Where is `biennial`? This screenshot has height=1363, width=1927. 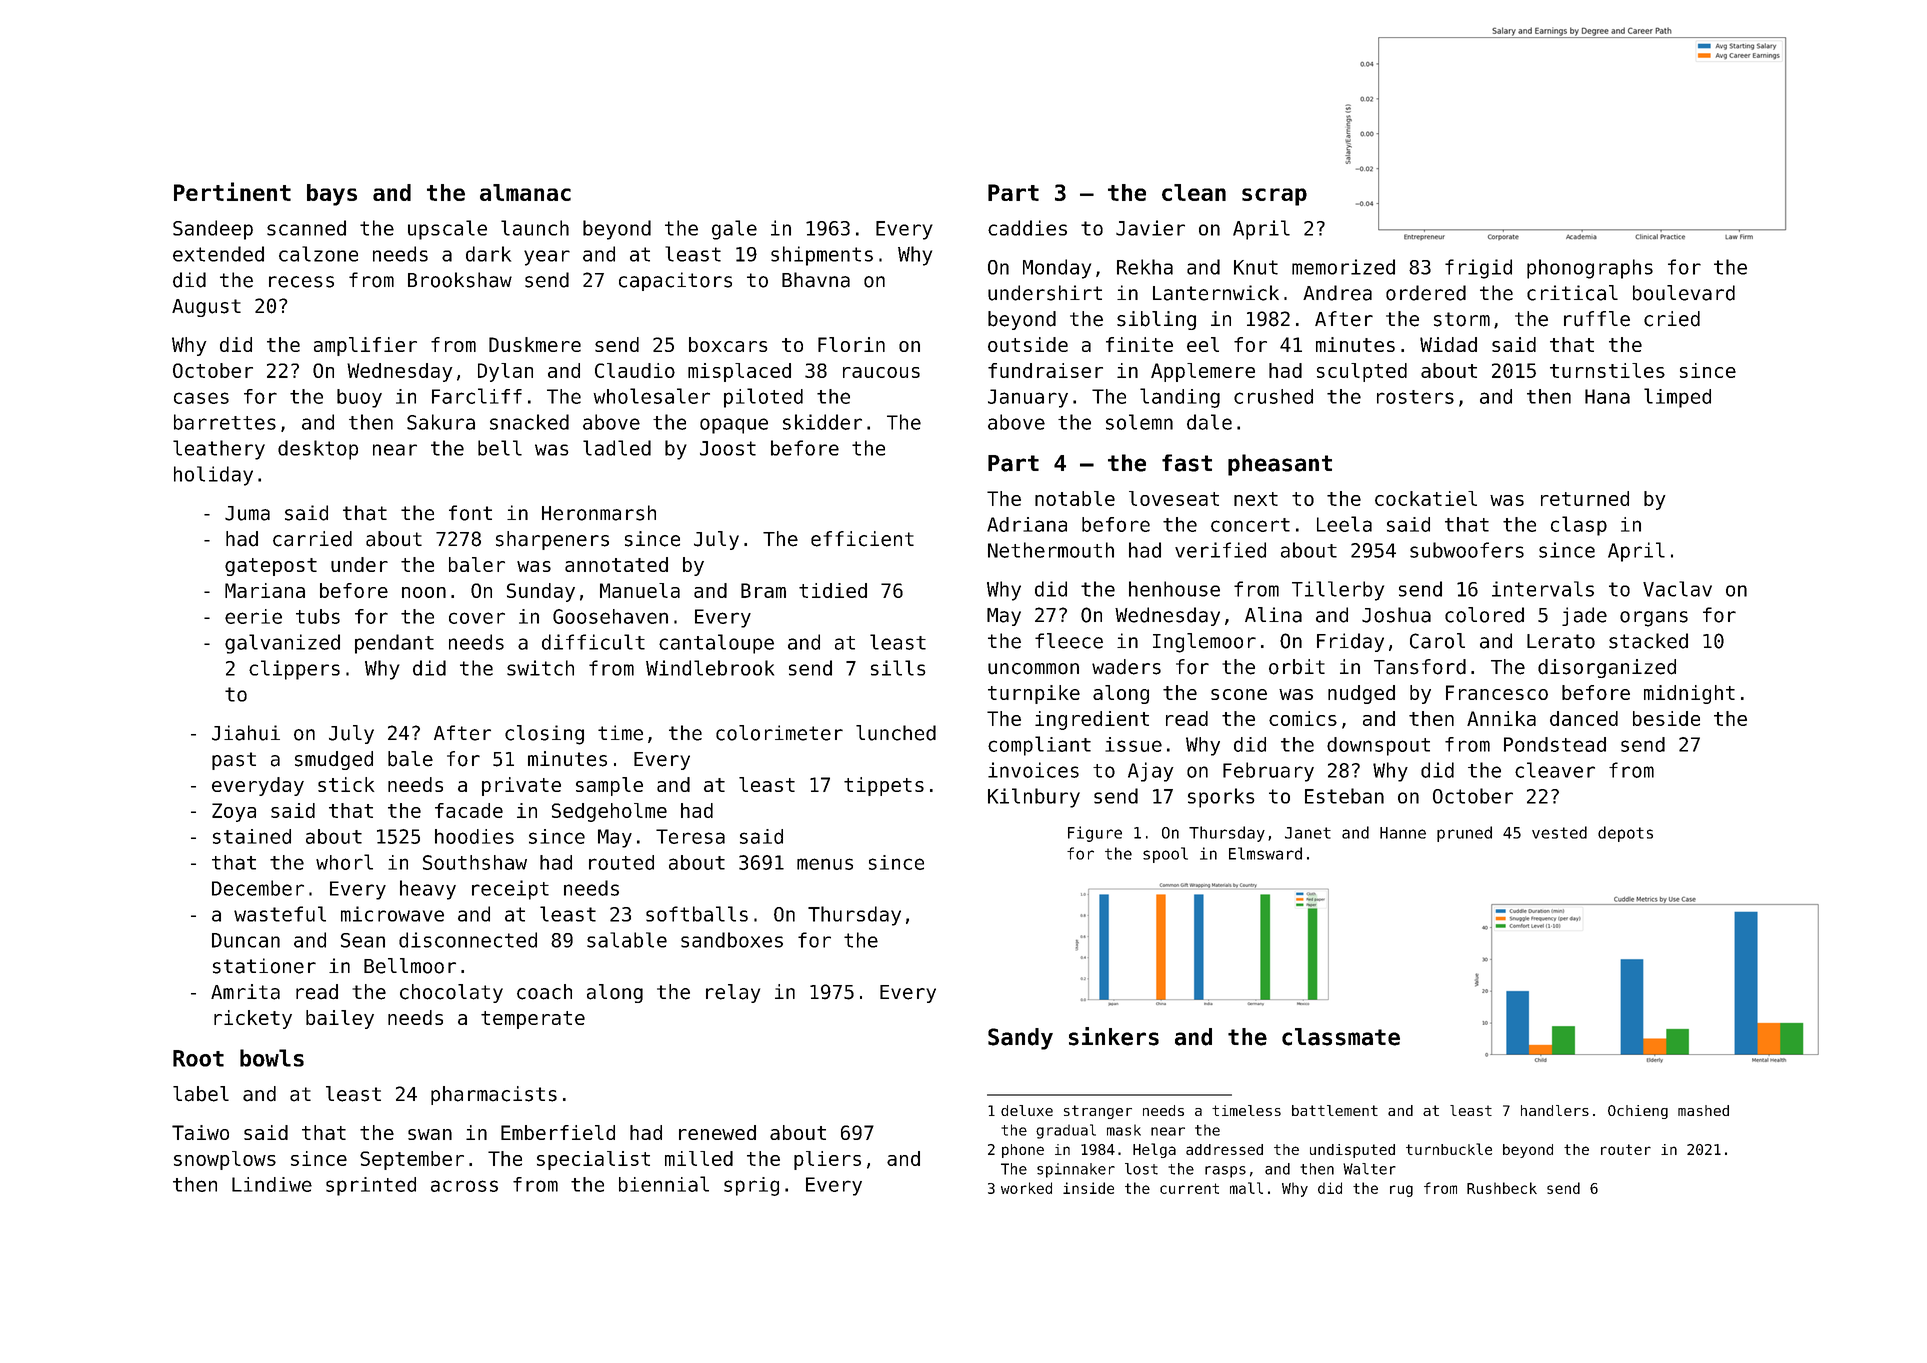
biennial is located at coordinates (664, 1184).
